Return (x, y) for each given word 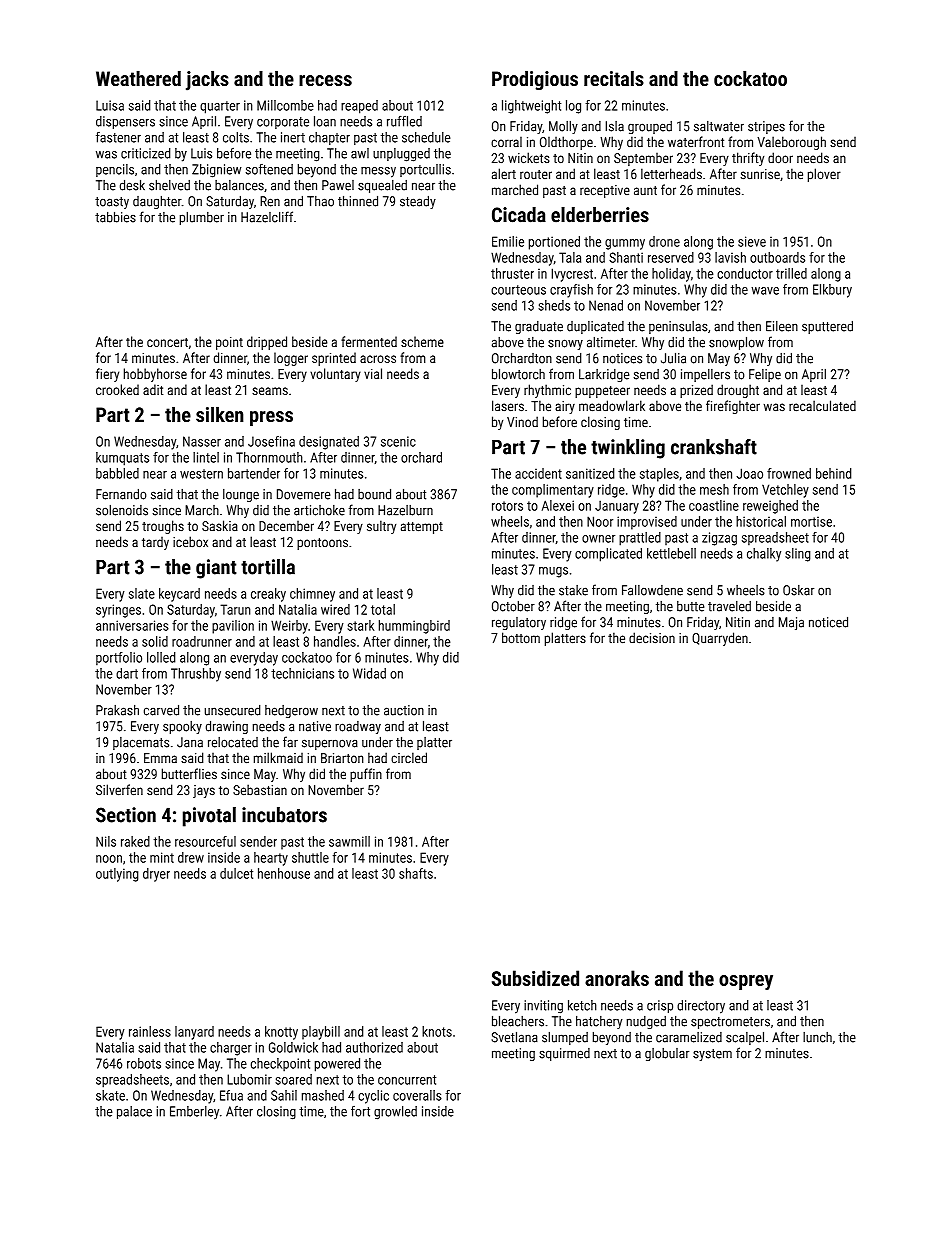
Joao (749, 473)
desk (132, 185)
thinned (358, 201)
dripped (267, 343)
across (378, 359)
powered (337, 1065)
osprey (746, 982)
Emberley (194, 1112)
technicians (302, 673)
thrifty (748, 159)
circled (409, 757)
